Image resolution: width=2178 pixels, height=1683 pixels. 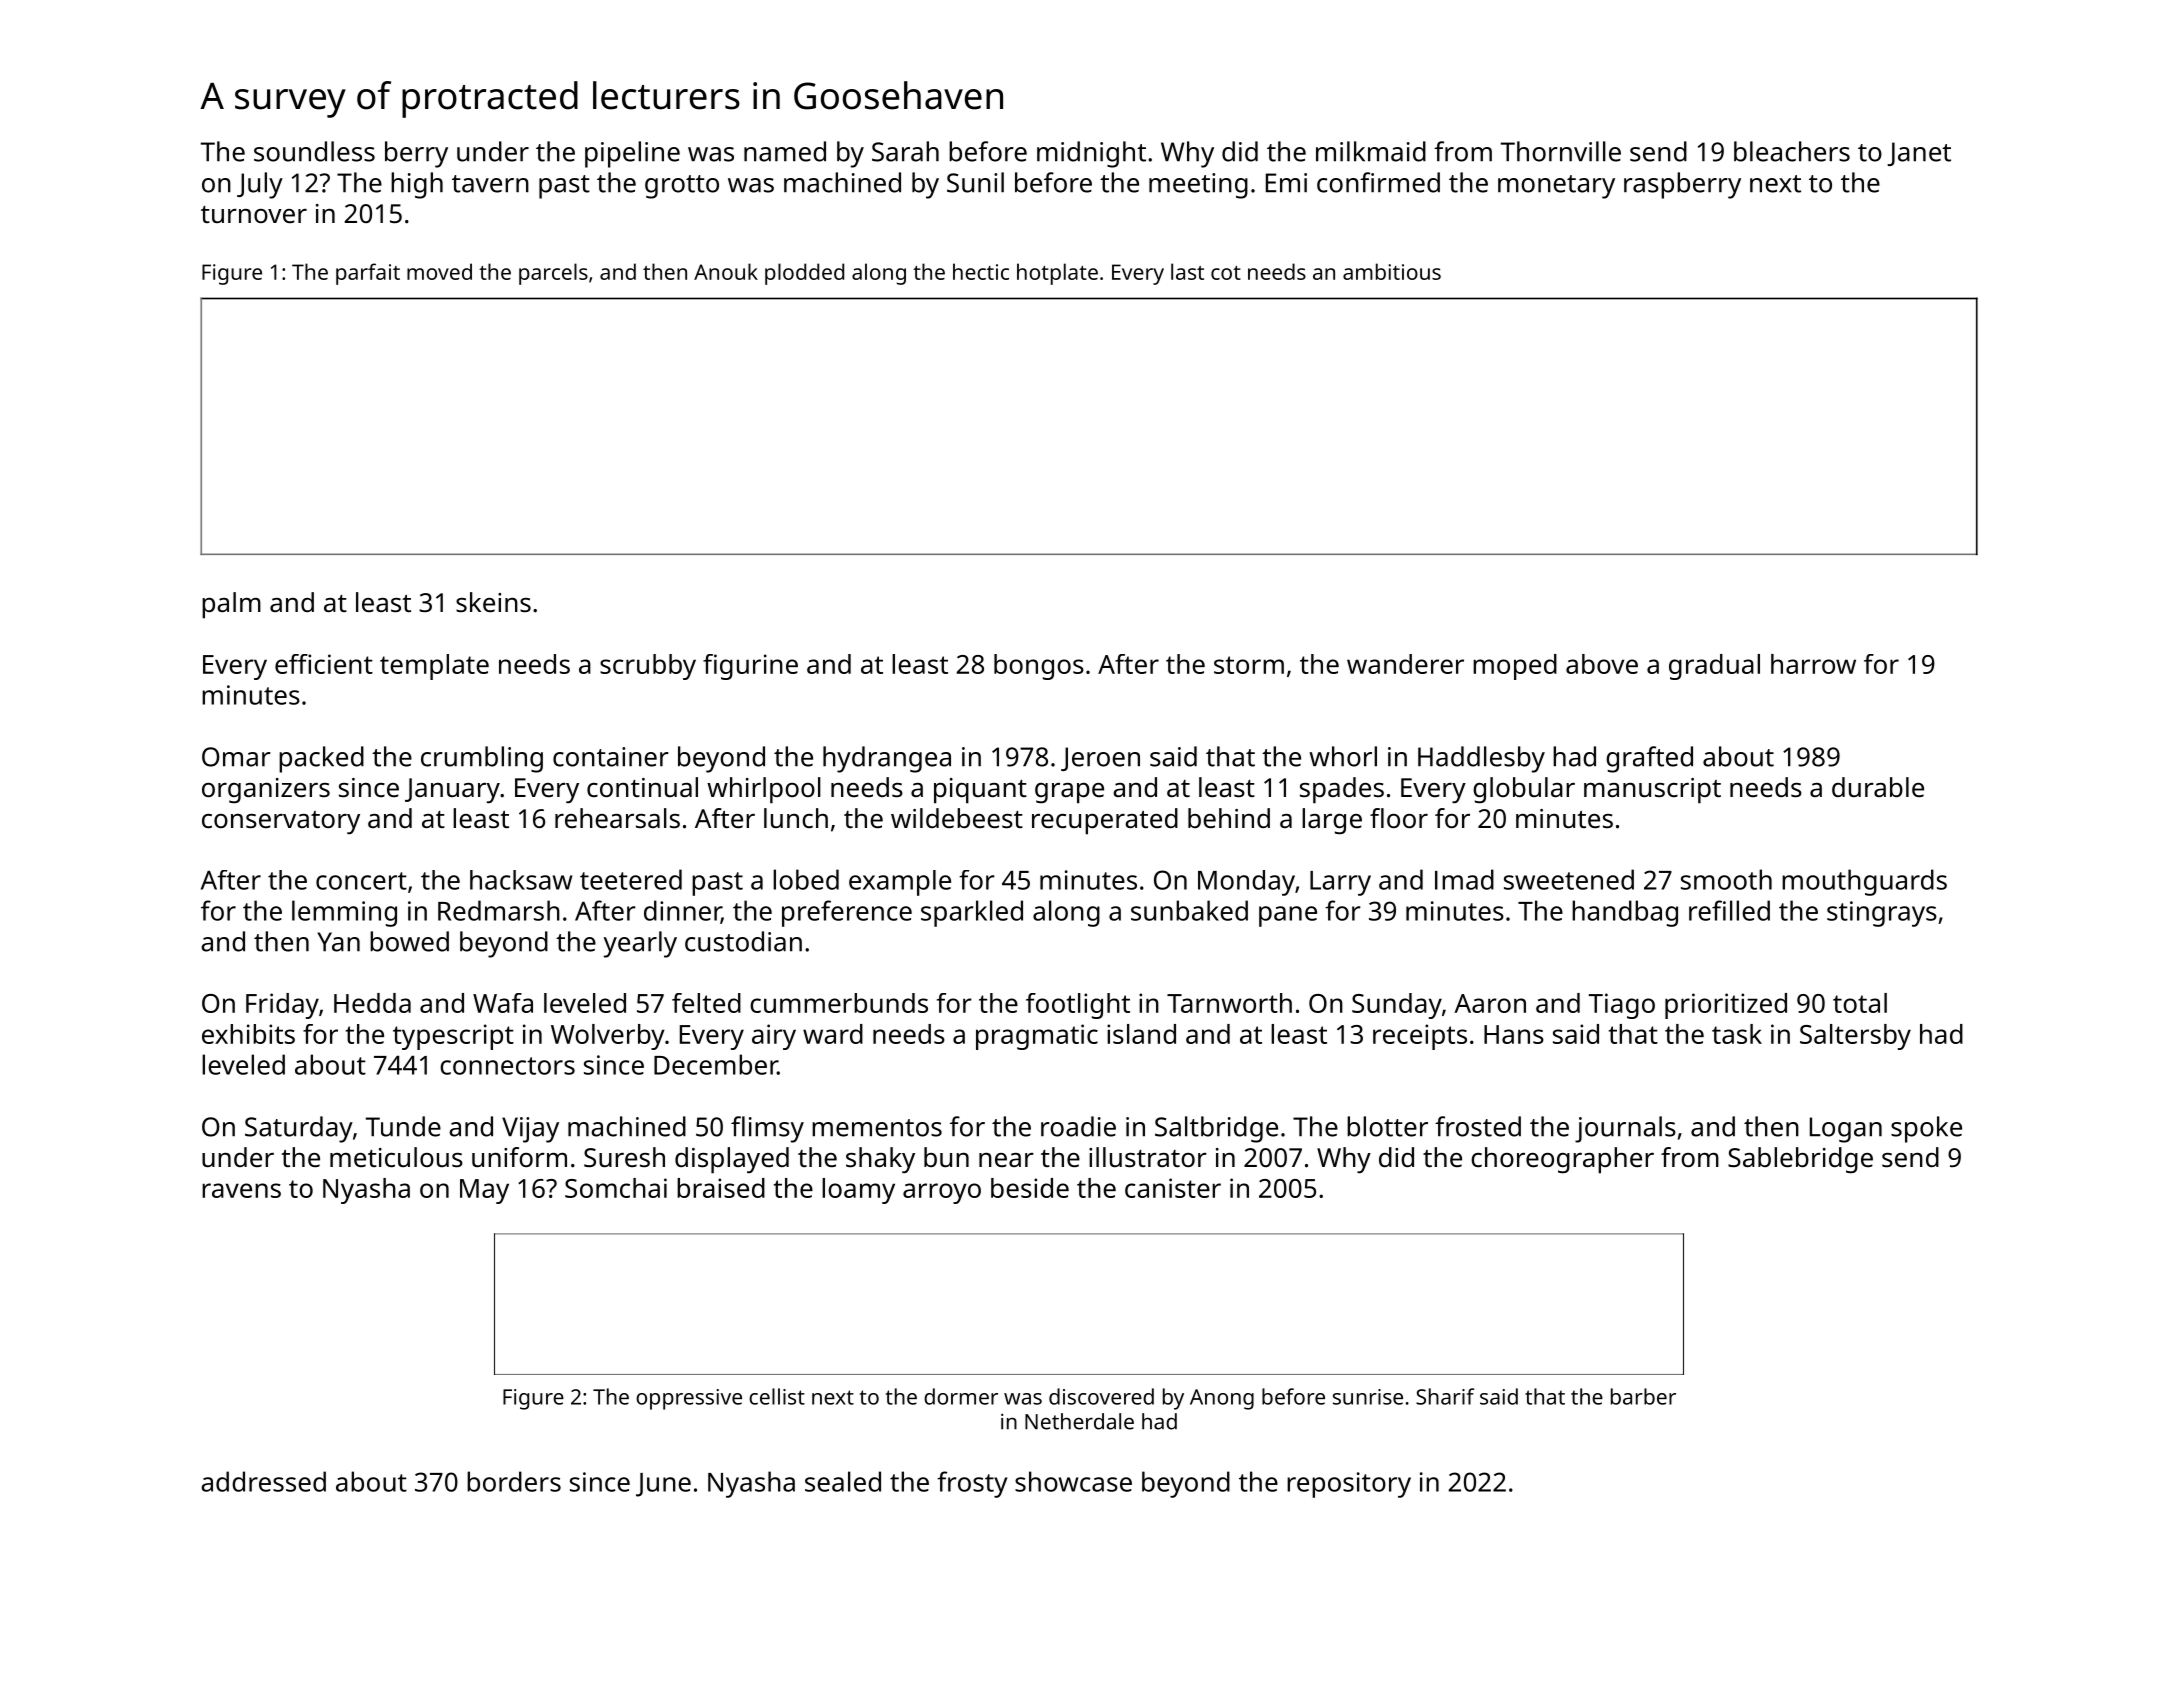 I want to click on efficient, so click(x=324, y=664).
